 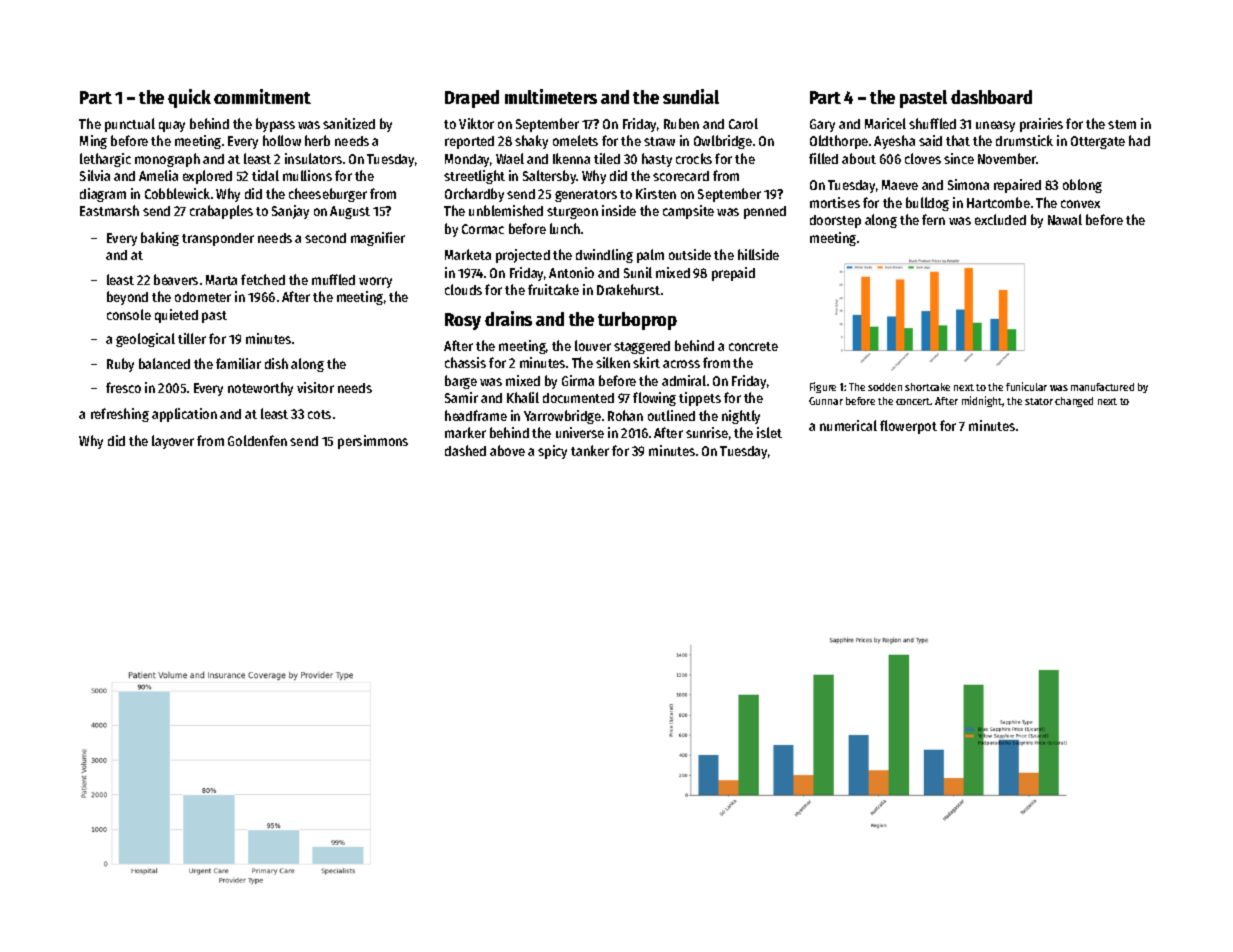 I want to click on multimeters, so click(x=551, y=96).
